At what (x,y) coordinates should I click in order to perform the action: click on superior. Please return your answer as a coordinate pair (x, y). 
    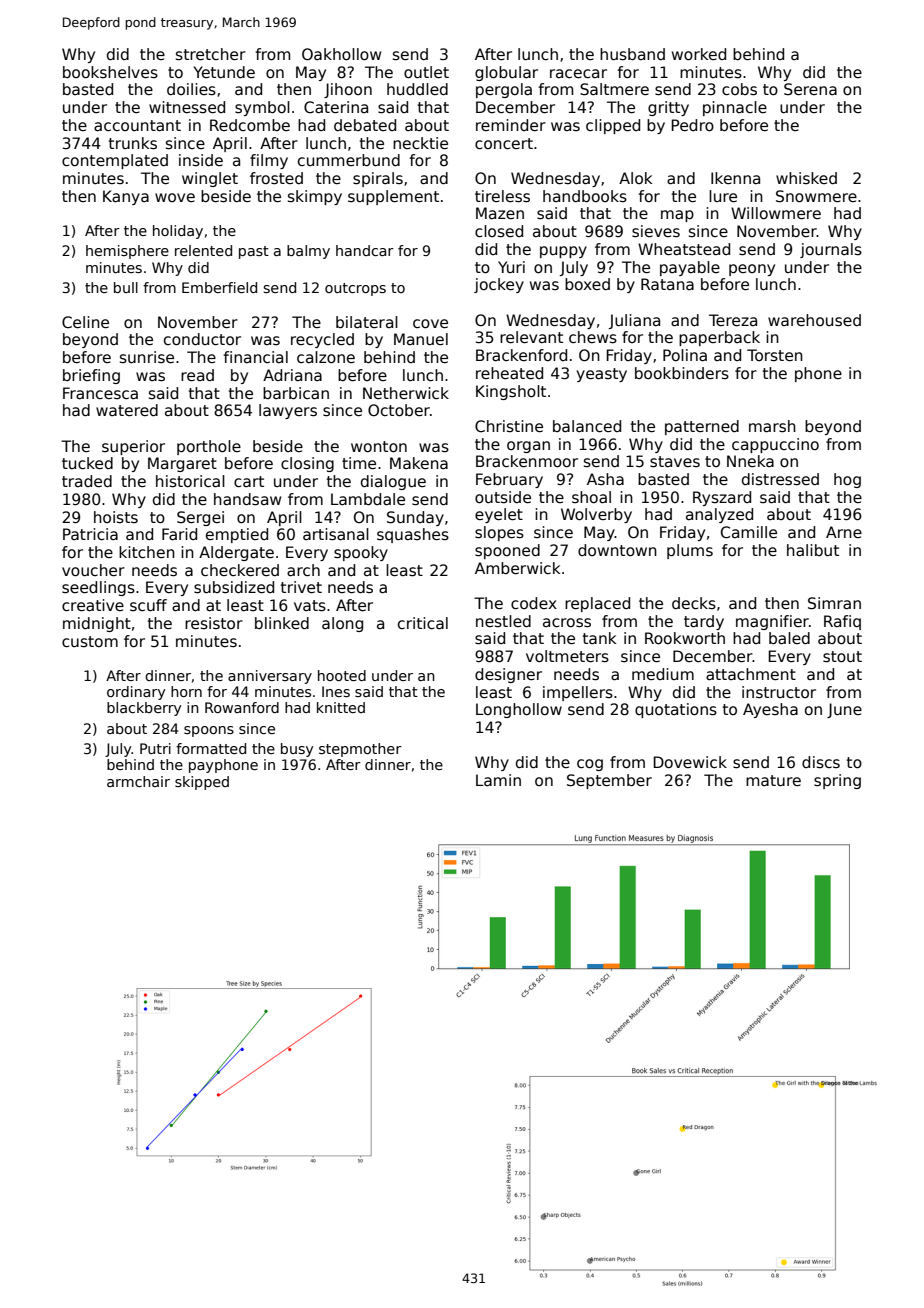
    Looking at the image, I should click on (133, 447).
